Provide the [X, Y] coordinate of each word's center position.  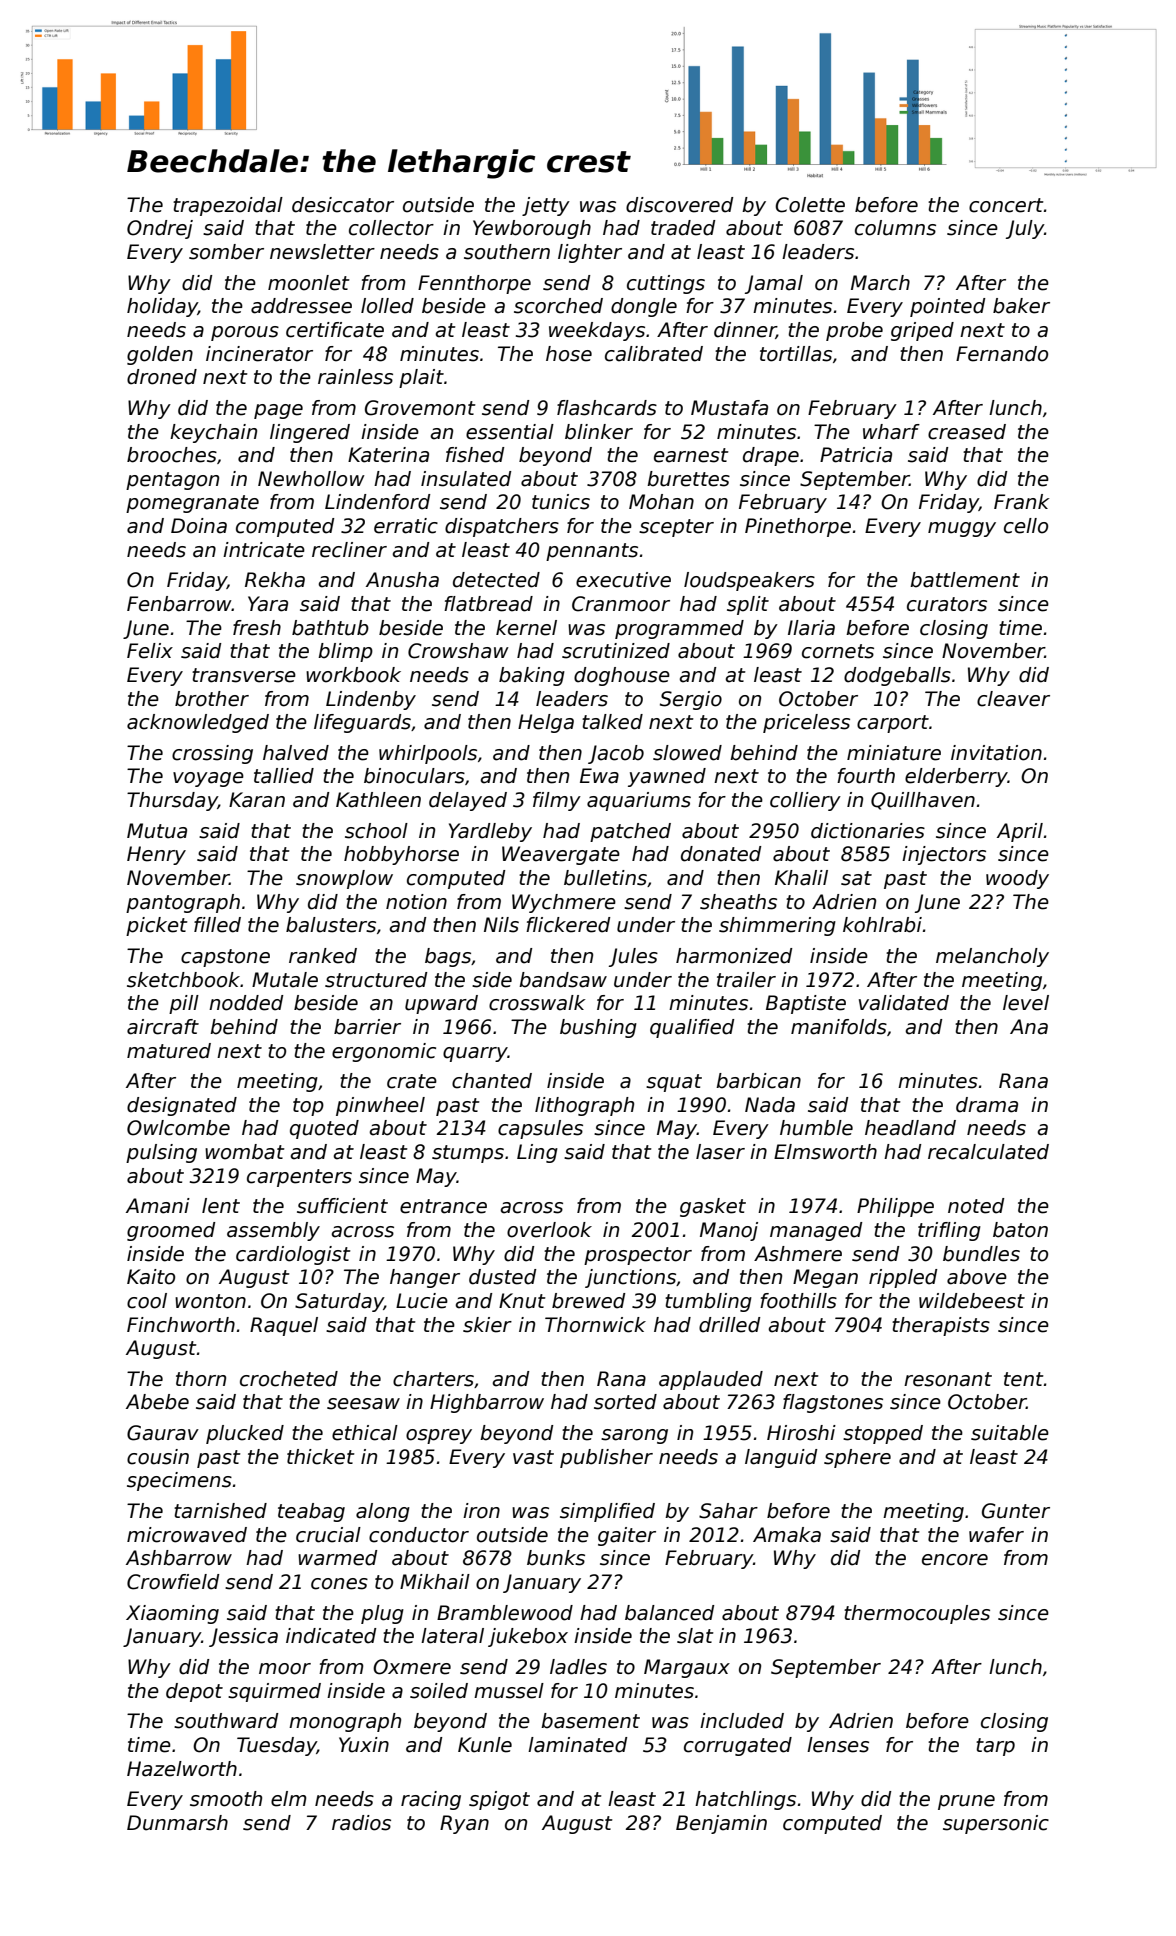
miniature [894, 753]
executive [623, 580]
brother [212, 699]
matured [169, 1051]
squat [674, 1083]
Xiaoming [172, 1614]
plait [421, 378]
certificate [335, 330]
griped [922, 331]
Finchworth [181, 1325]
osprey [439, 1436]
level [1026, 1003]
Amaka [787, 1535]
